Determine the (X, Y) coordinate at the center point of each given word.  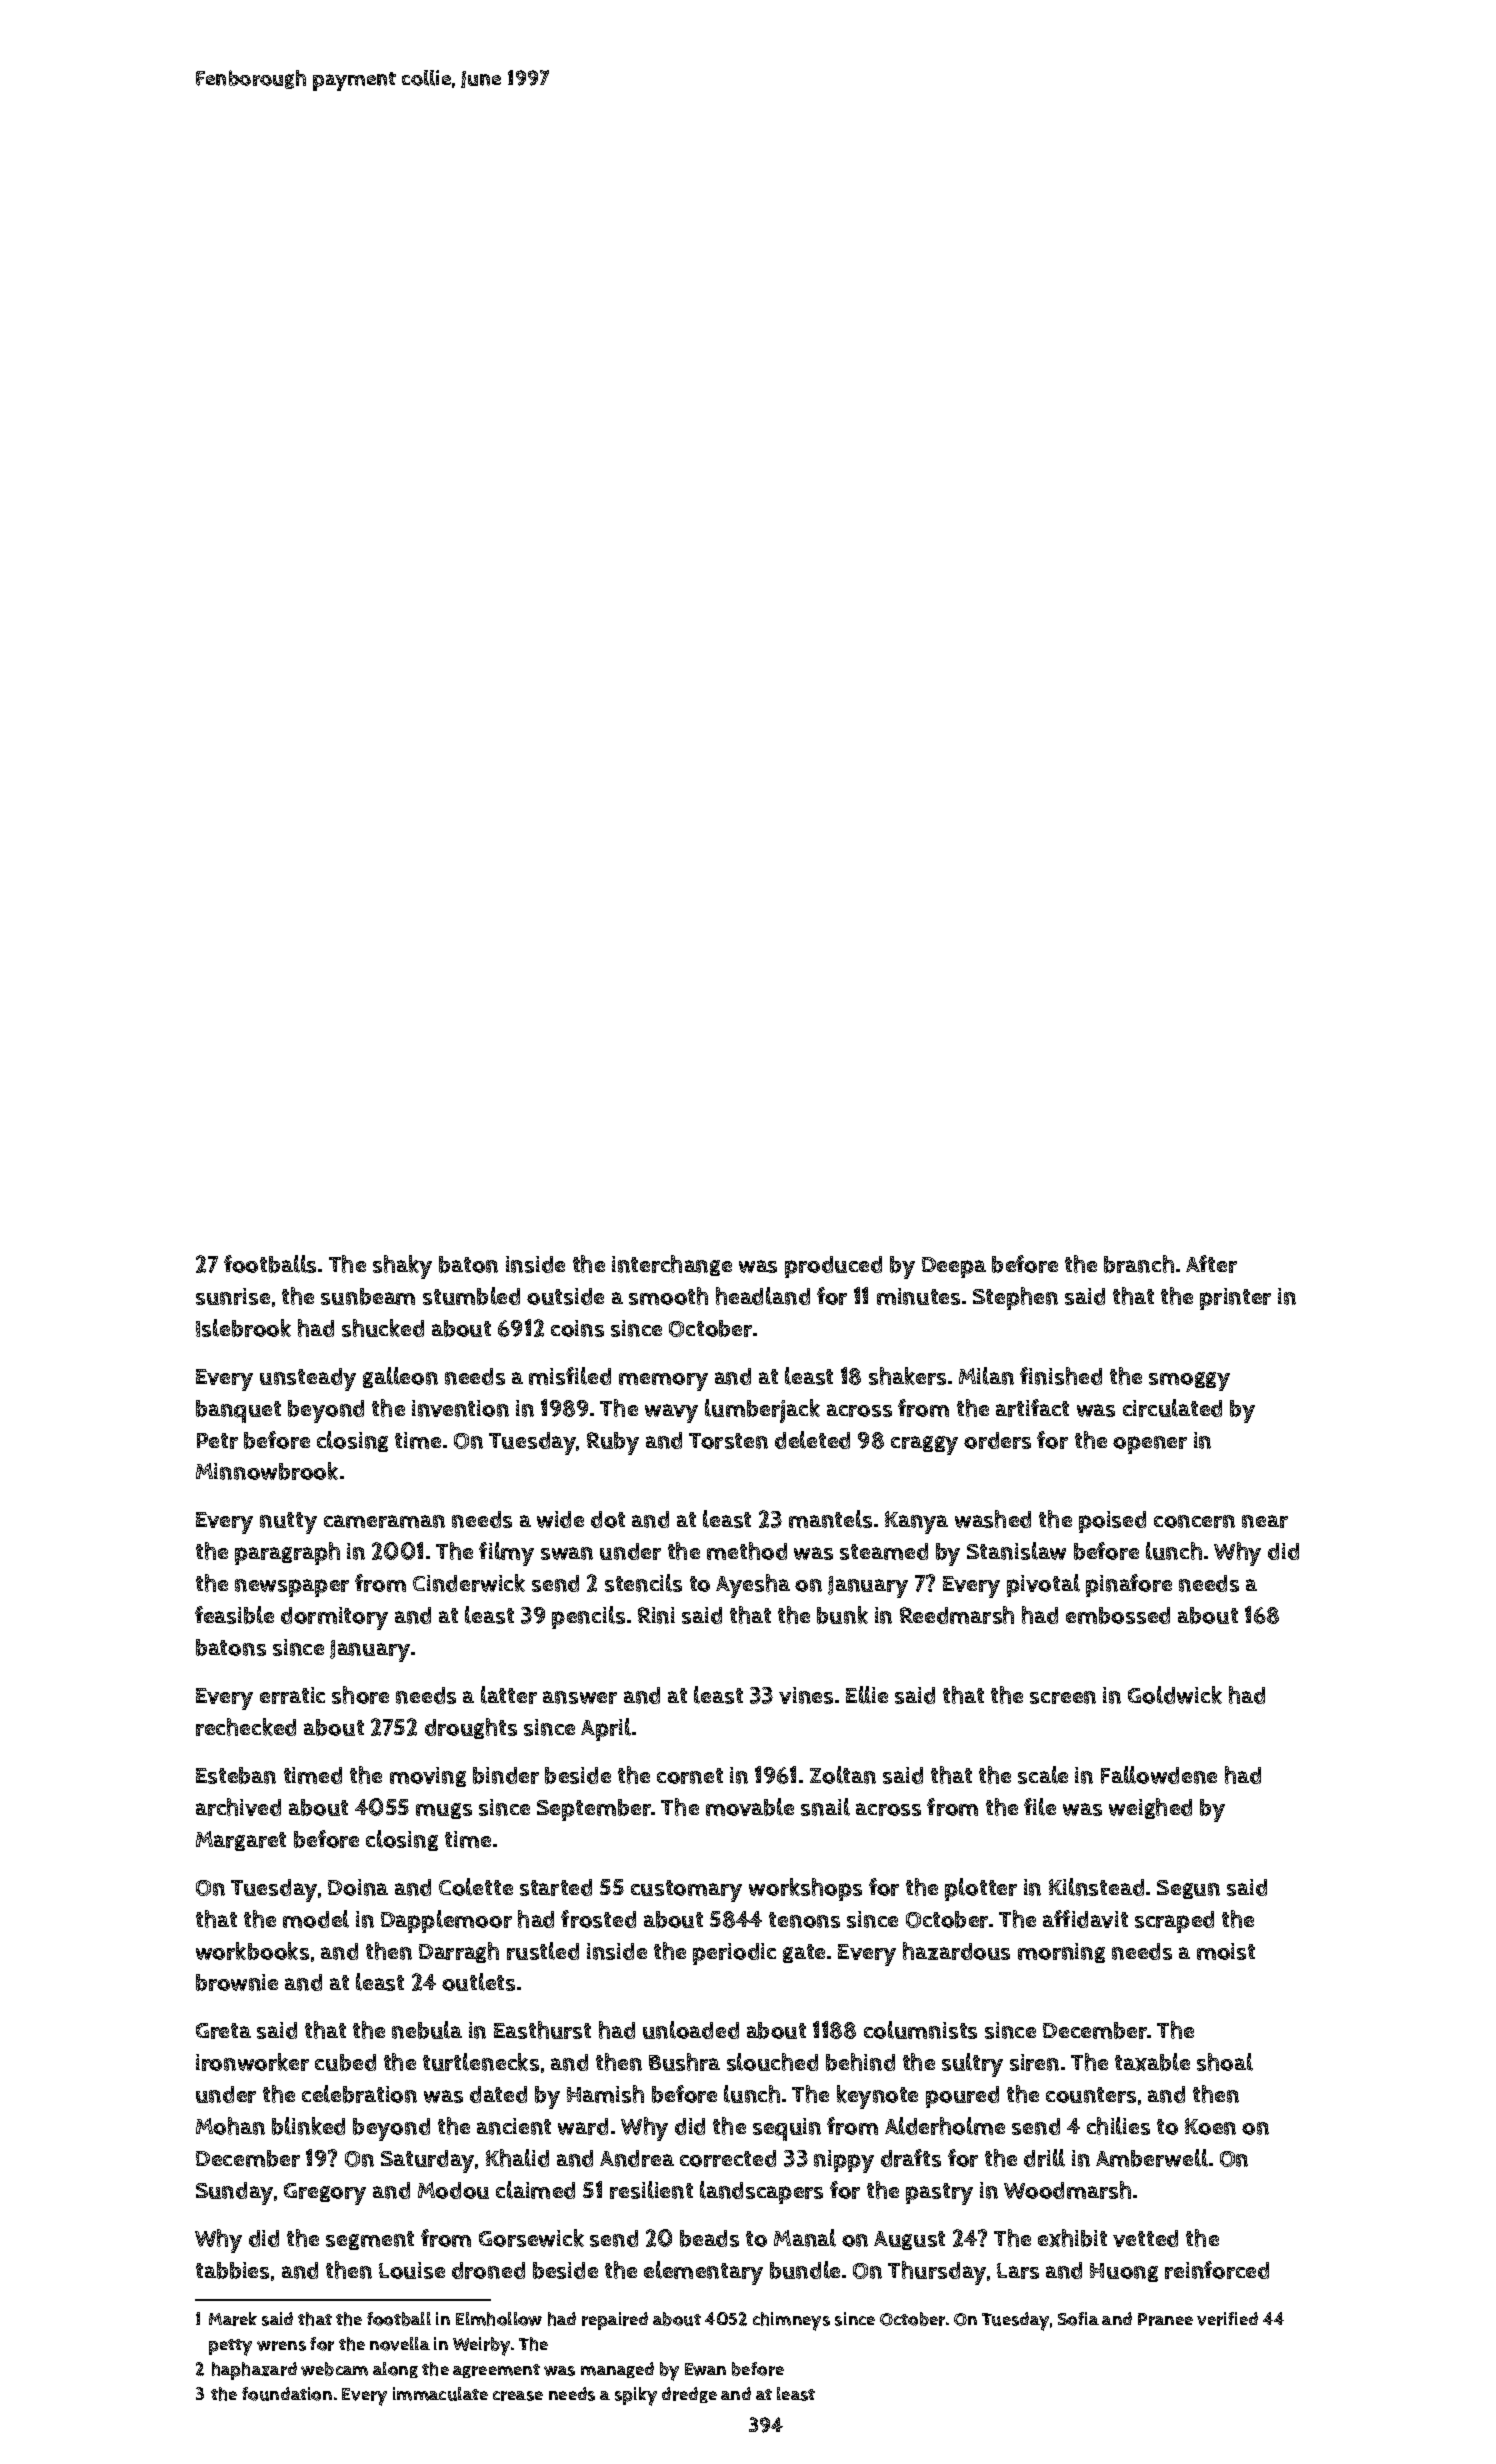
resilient (651, 2190)
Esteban (236, 1775)
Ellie (867, 1695)
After (1211, 1264)
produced (833, 1267)
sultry (972, 2065)
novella (400, 2344)
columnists (920, 2030)
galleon (400, 1377)
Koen (1210, 2126)
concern (1194, 1521)
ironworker (252, 2062)
